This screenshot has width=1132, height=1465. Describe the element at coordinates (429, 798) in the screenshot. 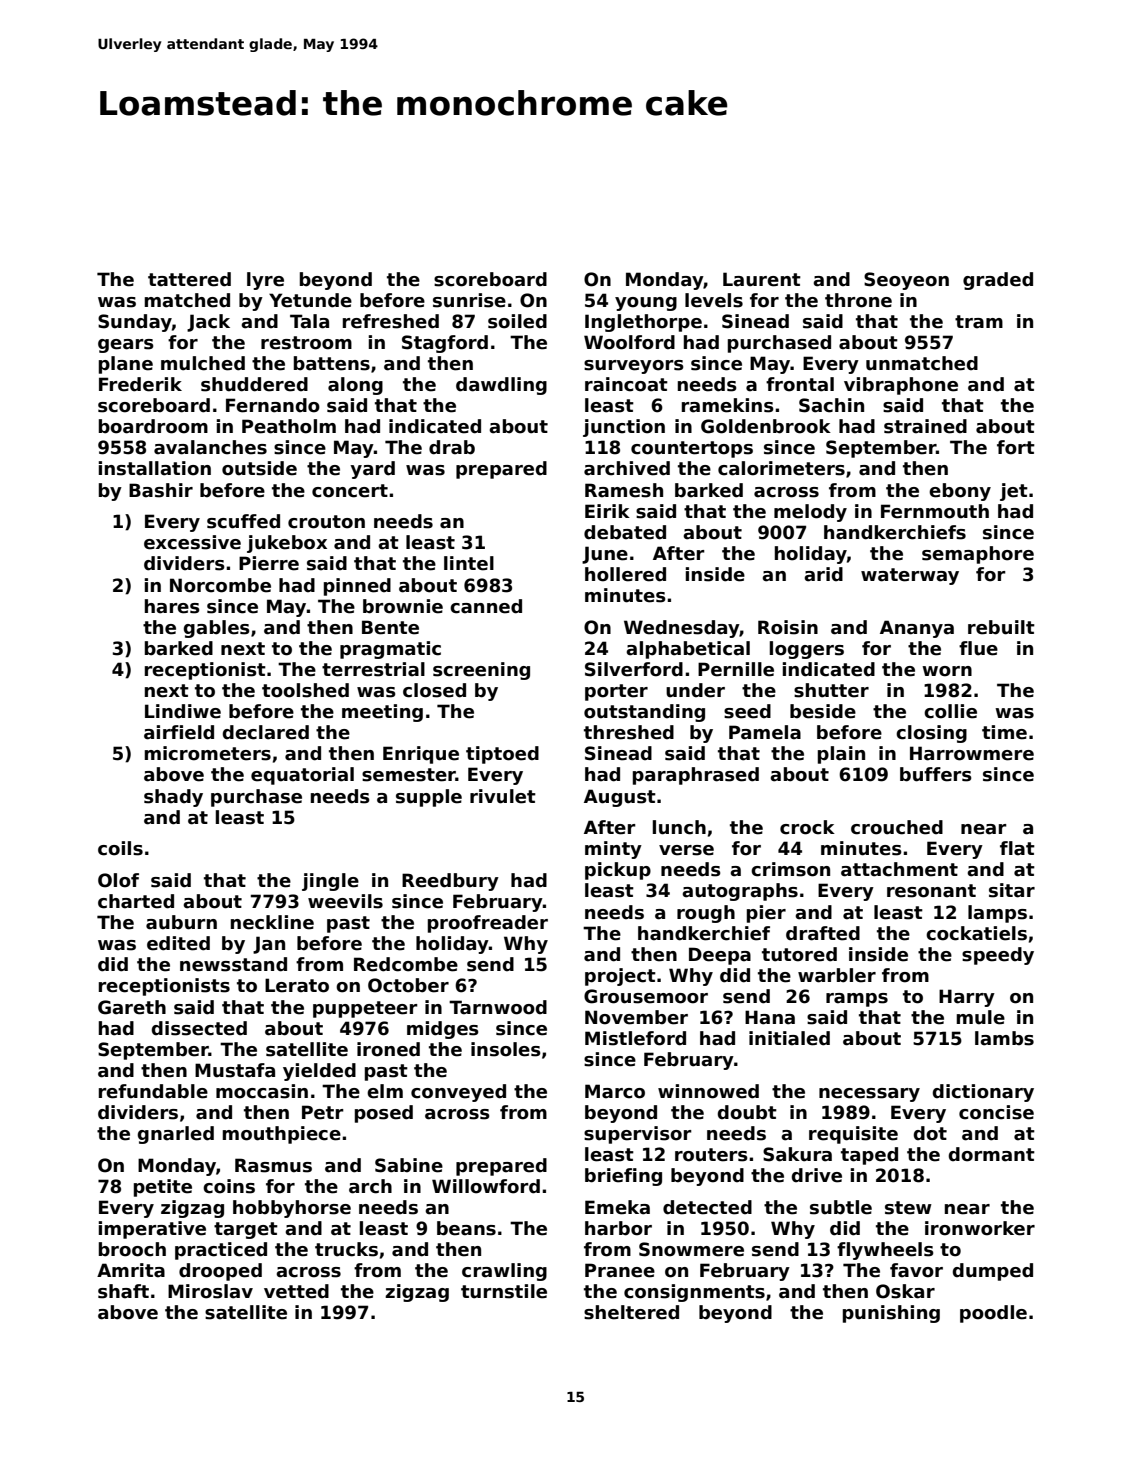

I see `supple` at that location.
